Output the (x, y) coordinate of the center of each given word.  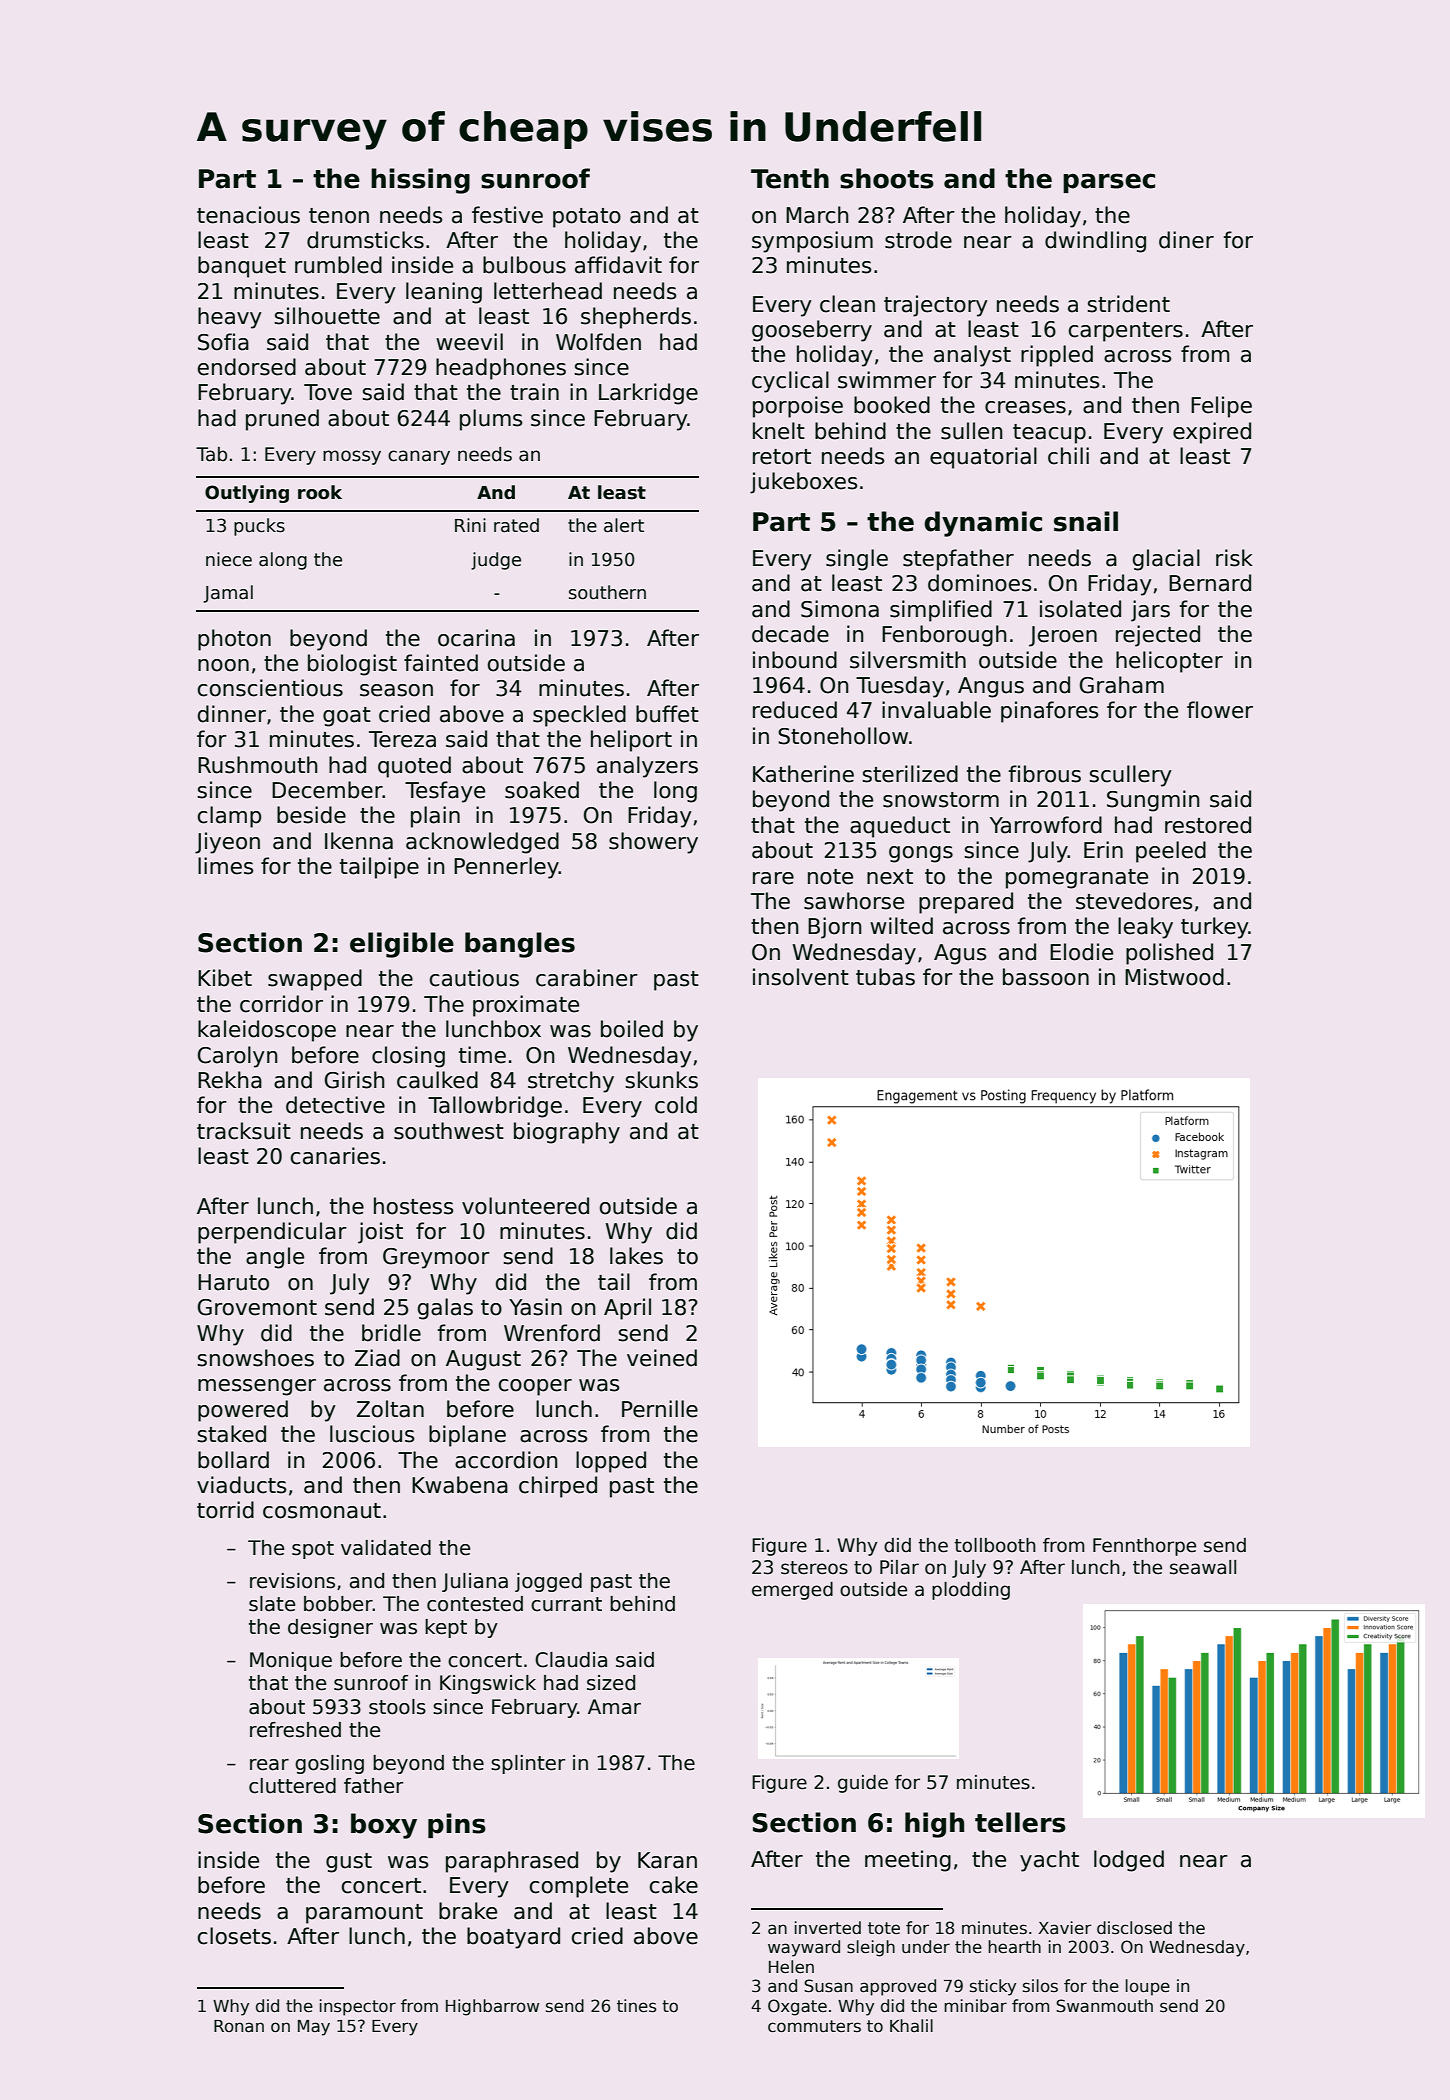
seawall (1203, 1567)
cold (676, 1105)
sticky (993, 1987)
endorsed (247, 367)
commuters (814, 2026)
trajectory (936, 306)
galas (445, 1309)
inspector (358, 2007)
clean (847, 304)
